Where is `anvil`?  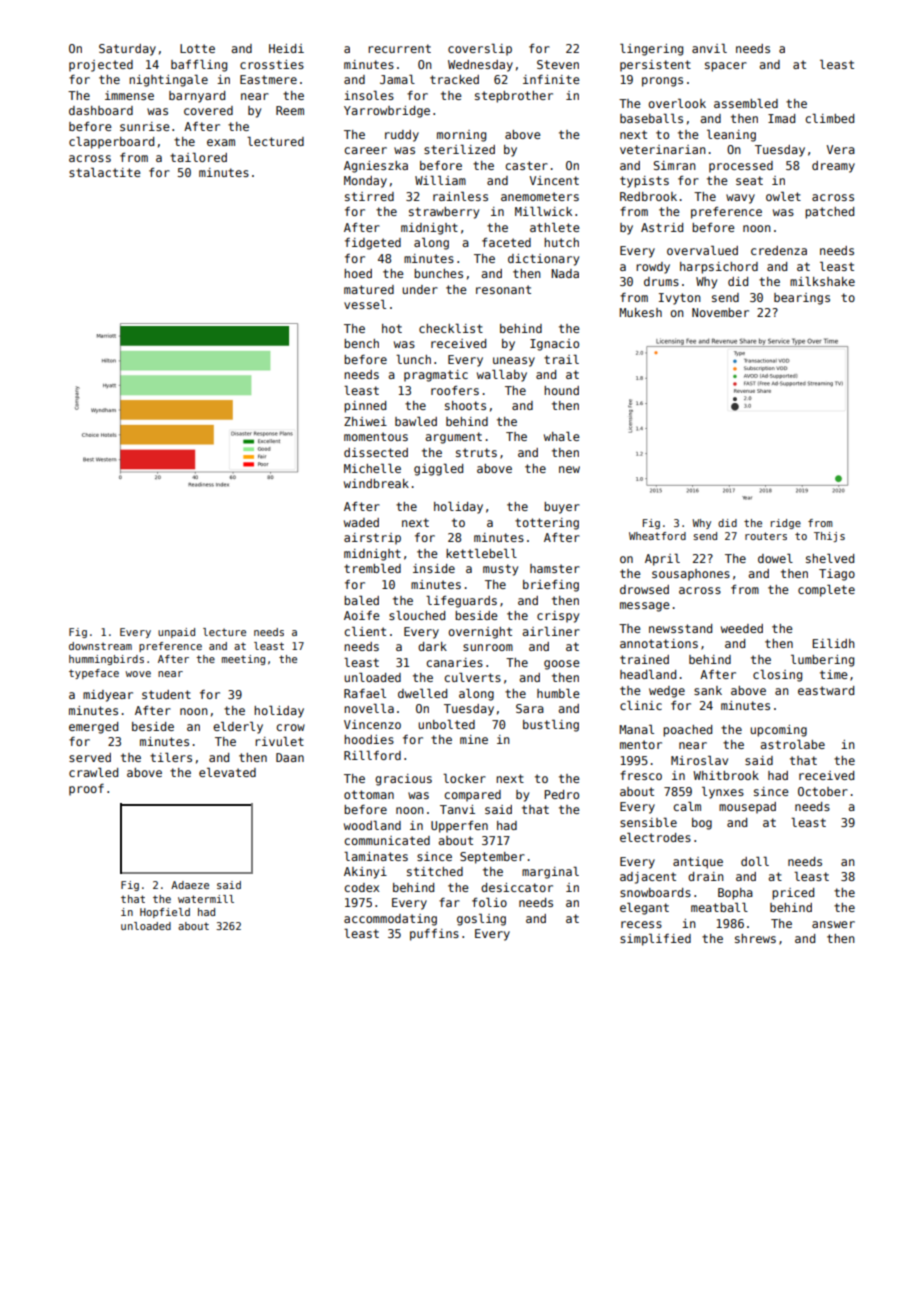 anvil is located at coordinates (709, 48).
